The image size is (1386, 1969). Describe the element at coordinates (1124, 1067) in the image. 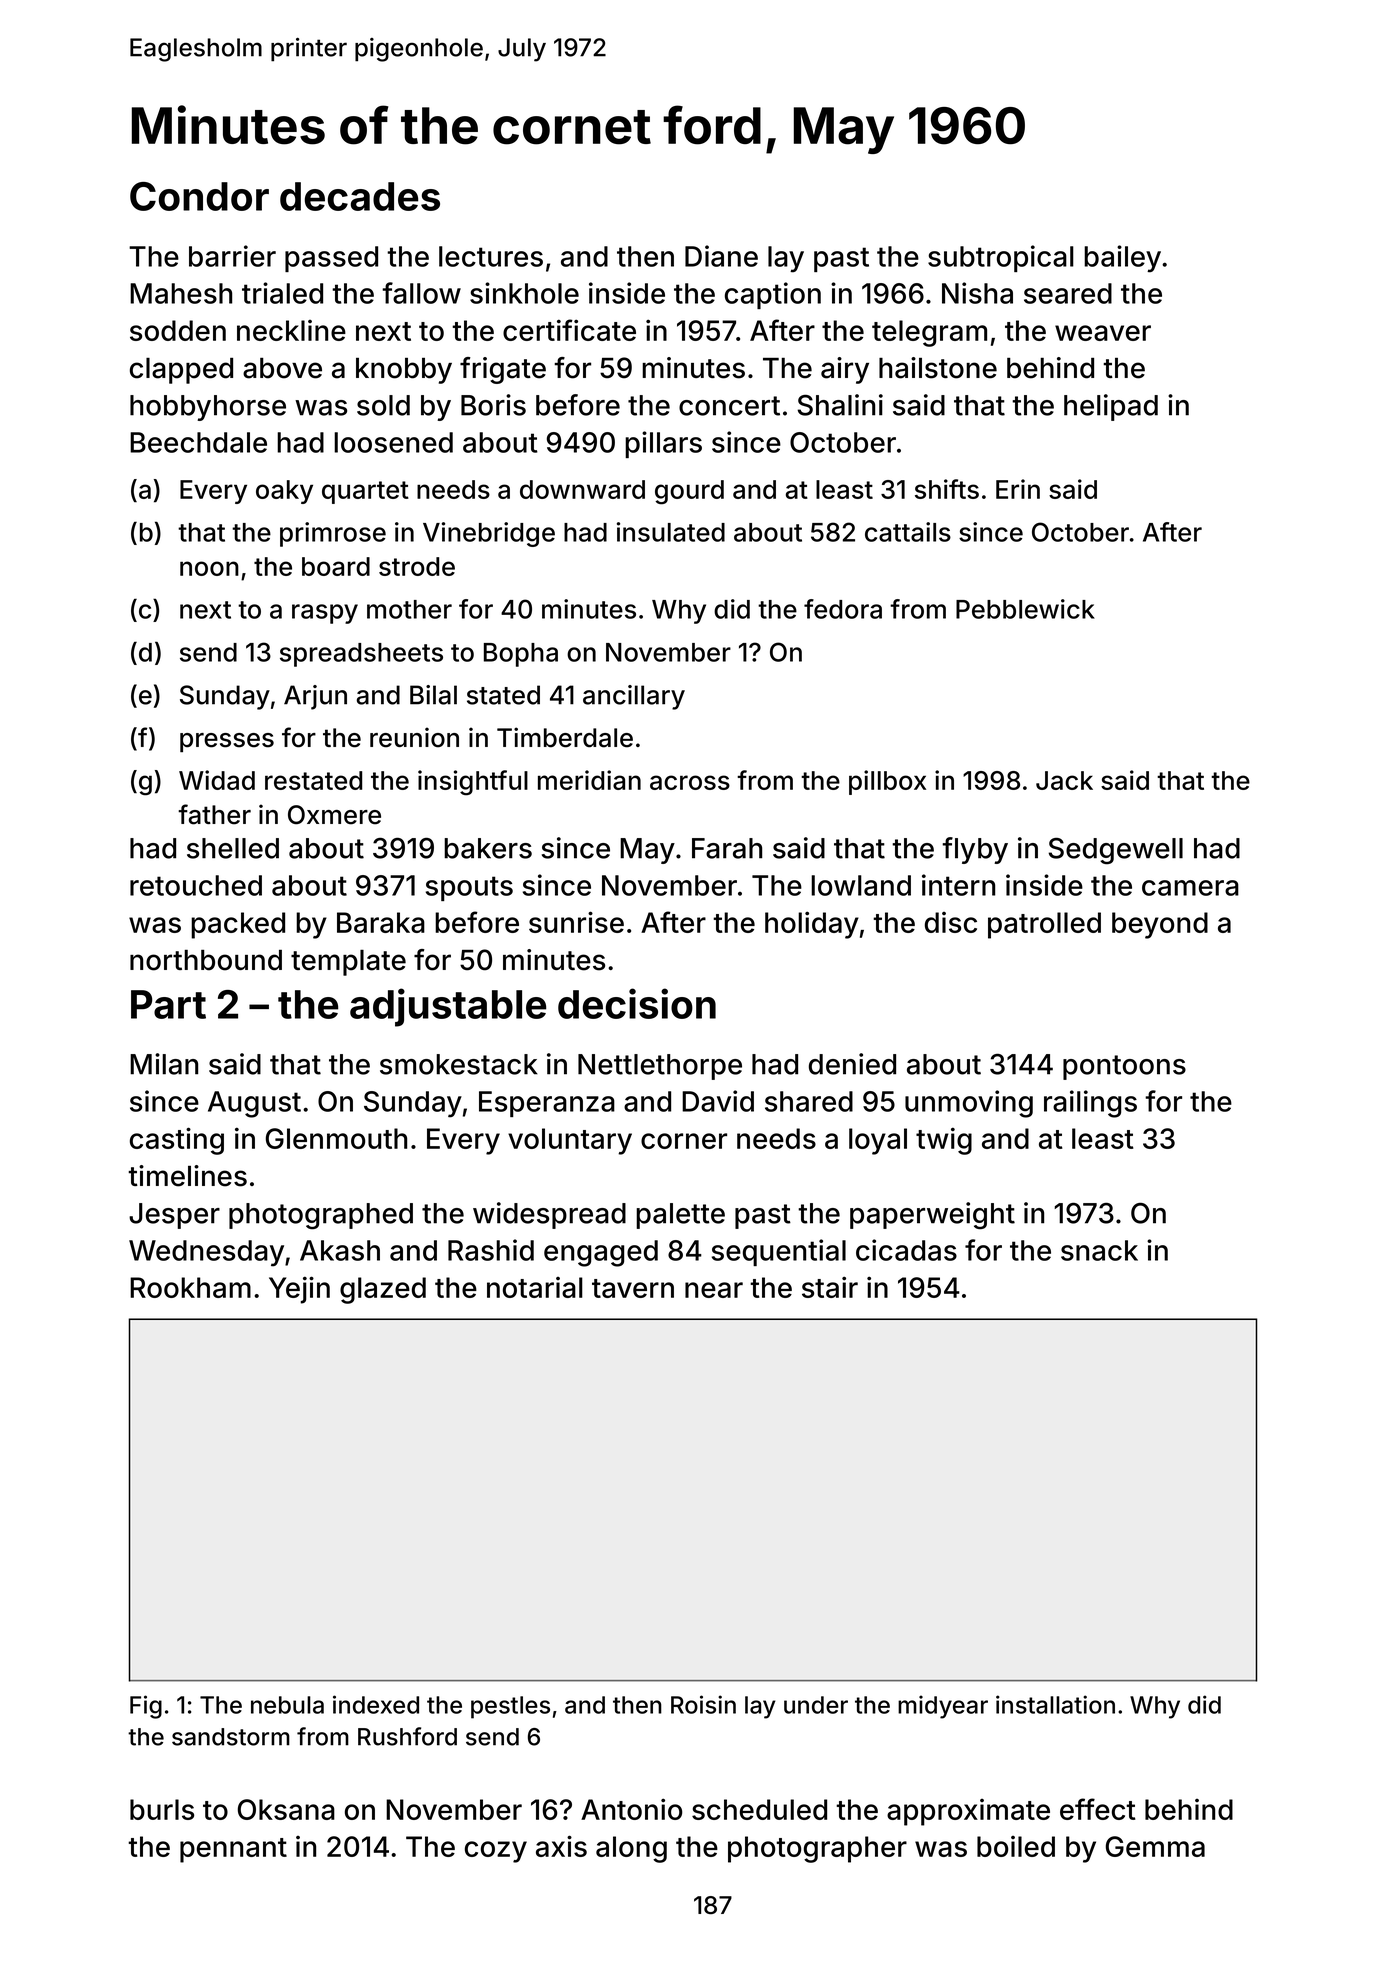

I see `pontoons` at that location.
